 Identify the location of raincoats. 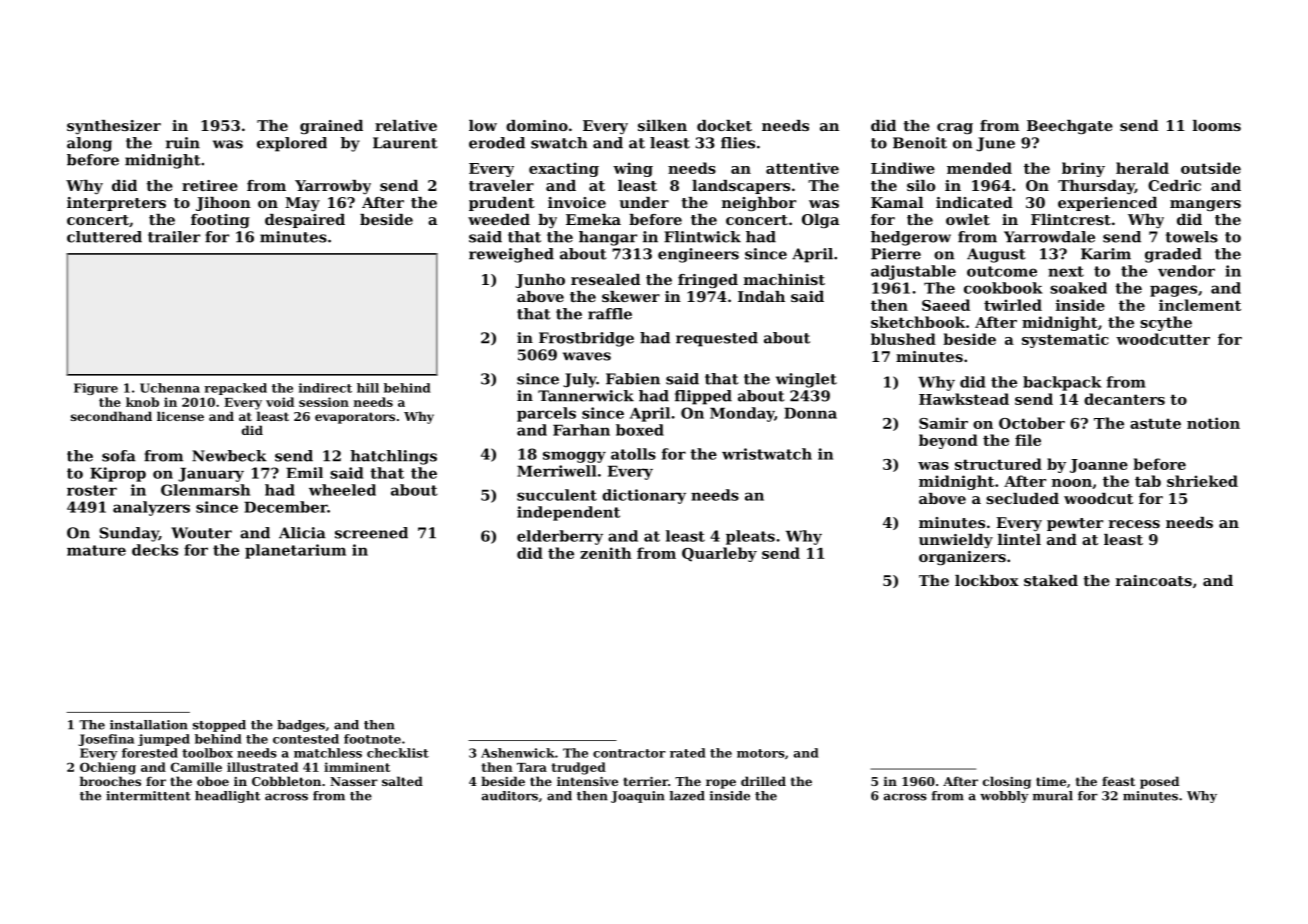
(1154, 580).
